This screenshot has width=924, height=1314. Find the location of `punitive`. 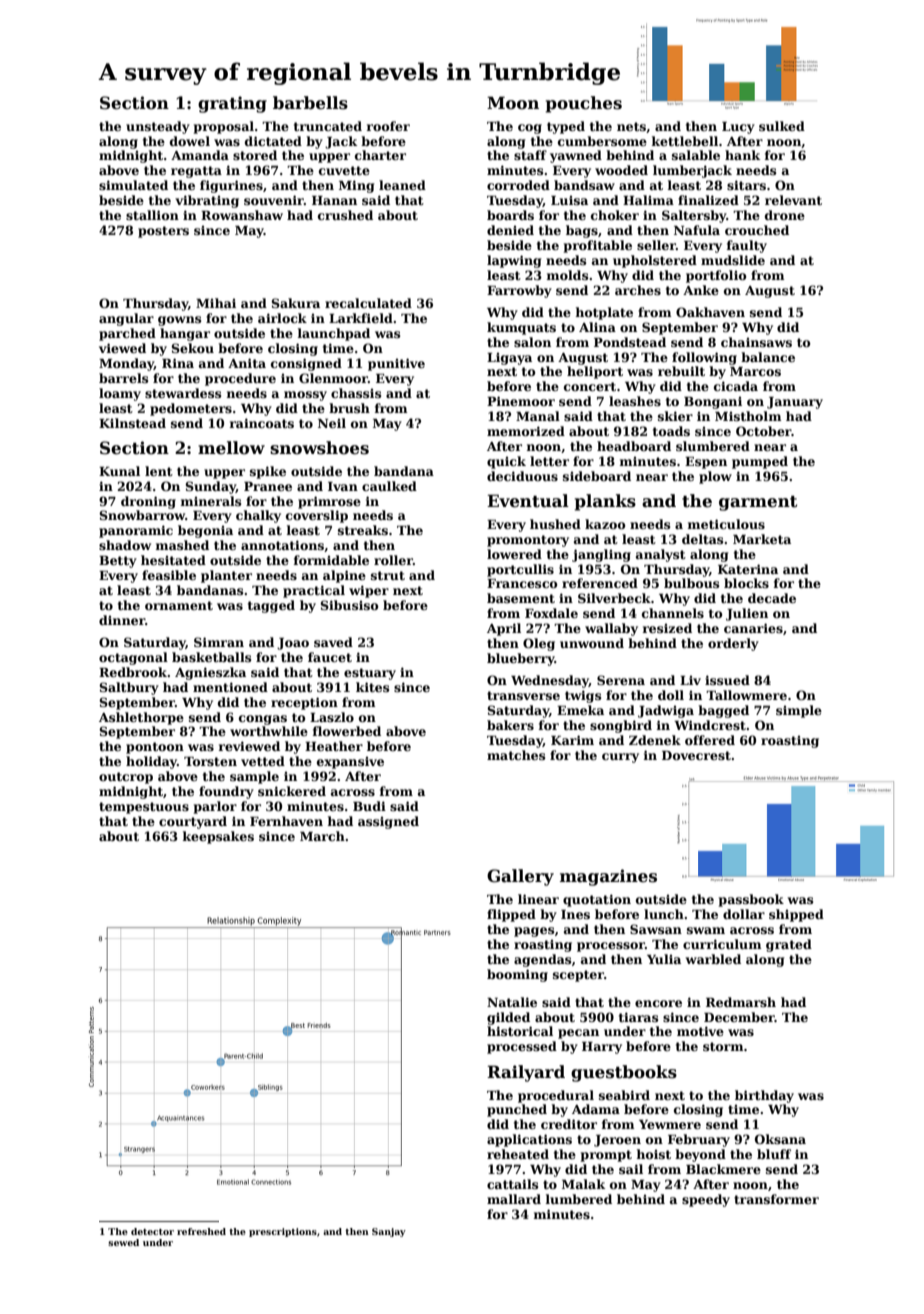

punitive is located at coordinates (396, 364).
